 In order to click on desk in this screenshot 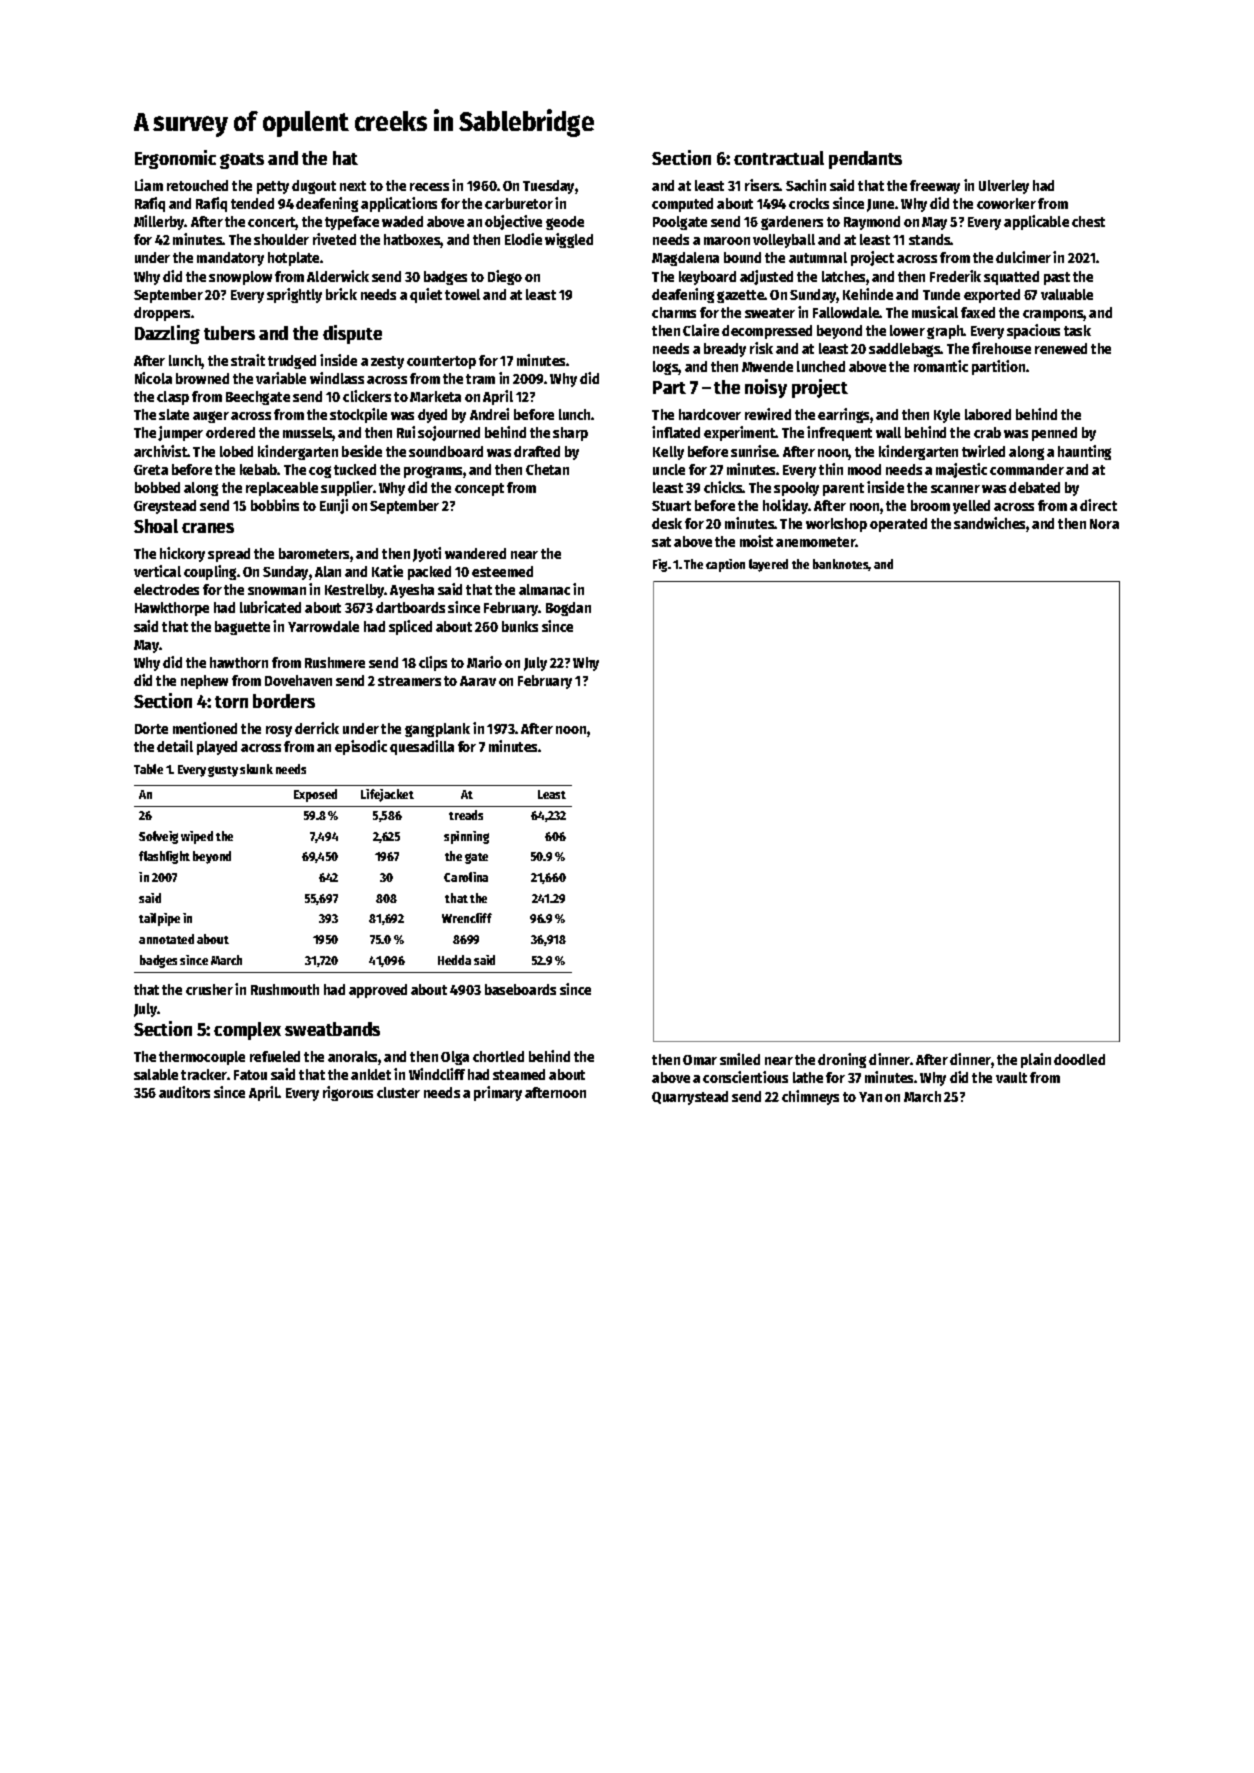, I will do `click(667, 523)`.
